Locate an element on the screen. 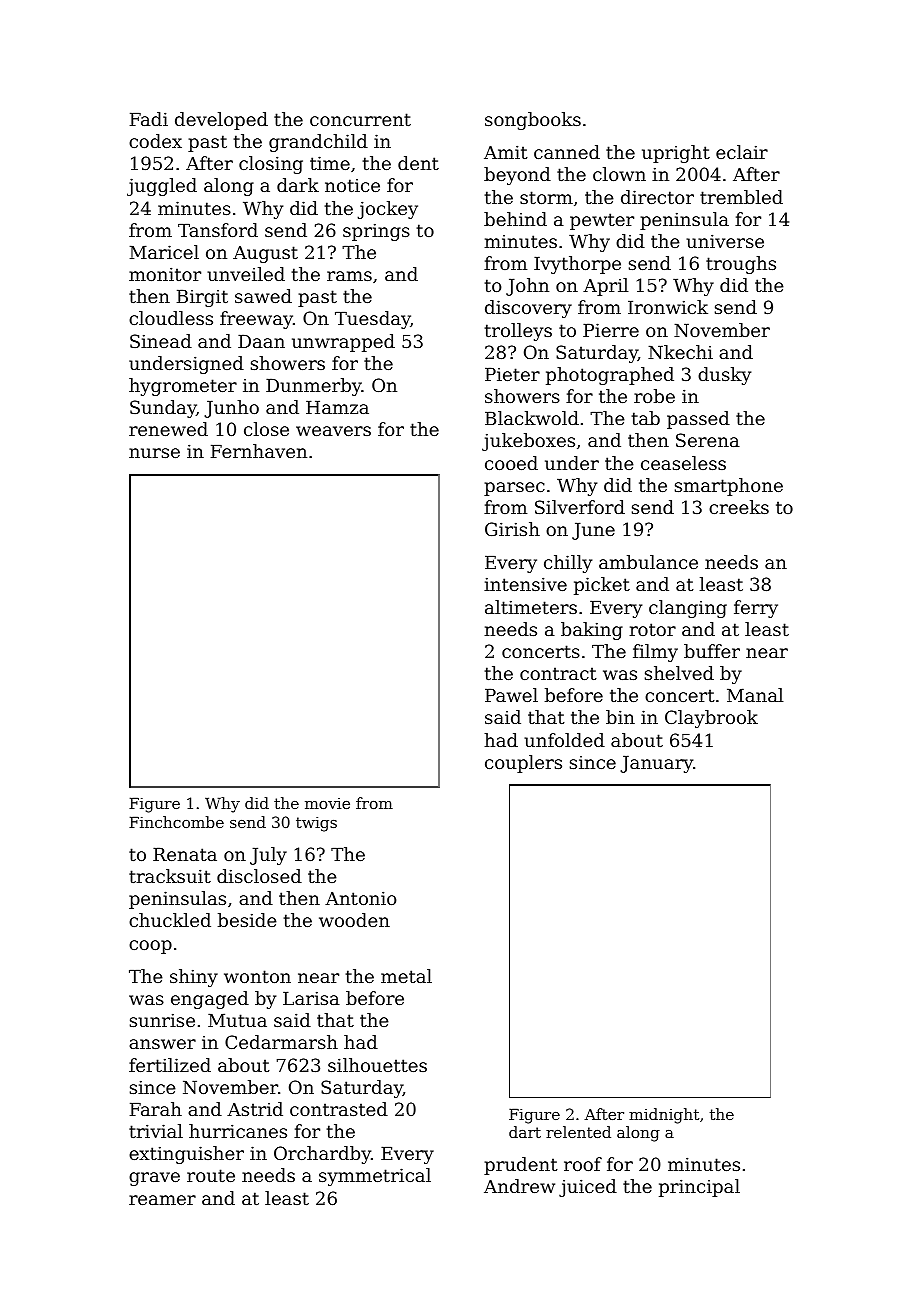 The height and width of the screenshot is (1311, 924). intensive is located at coordinates (525, 584).
